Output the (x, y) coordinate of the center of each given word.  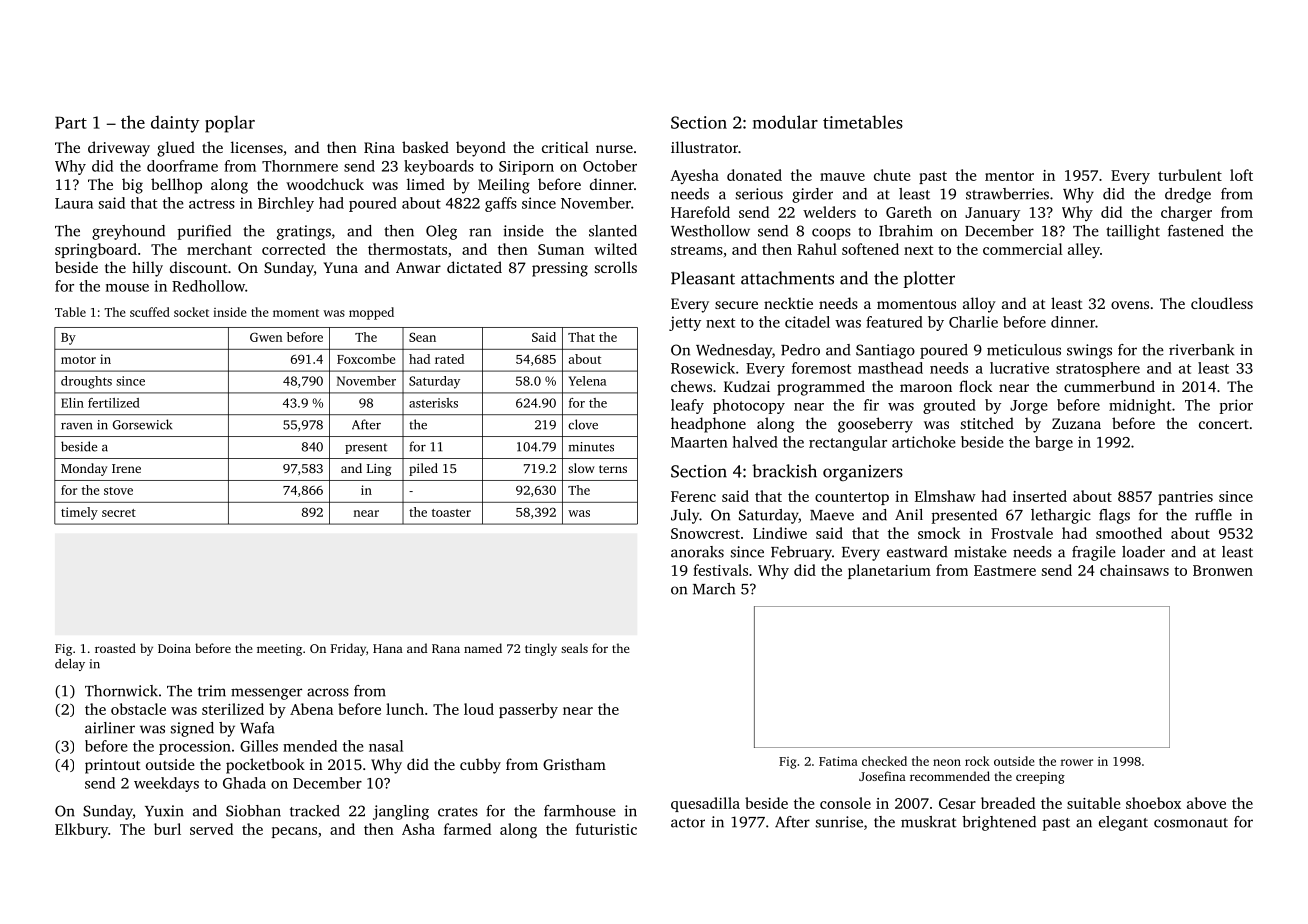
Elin (72, 403)
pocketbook (265, 766)
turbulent (1190, 175)
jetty (685, 323)
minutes (591, 447)
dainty (175, 124)
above (1206, 803)
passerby (528, 710)
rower (1077, 762)
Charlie (973, 322)
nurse (614, 149)
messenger (266, 694)
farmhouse (580, 811)
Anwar (418, 267)
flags (1114, 516)
